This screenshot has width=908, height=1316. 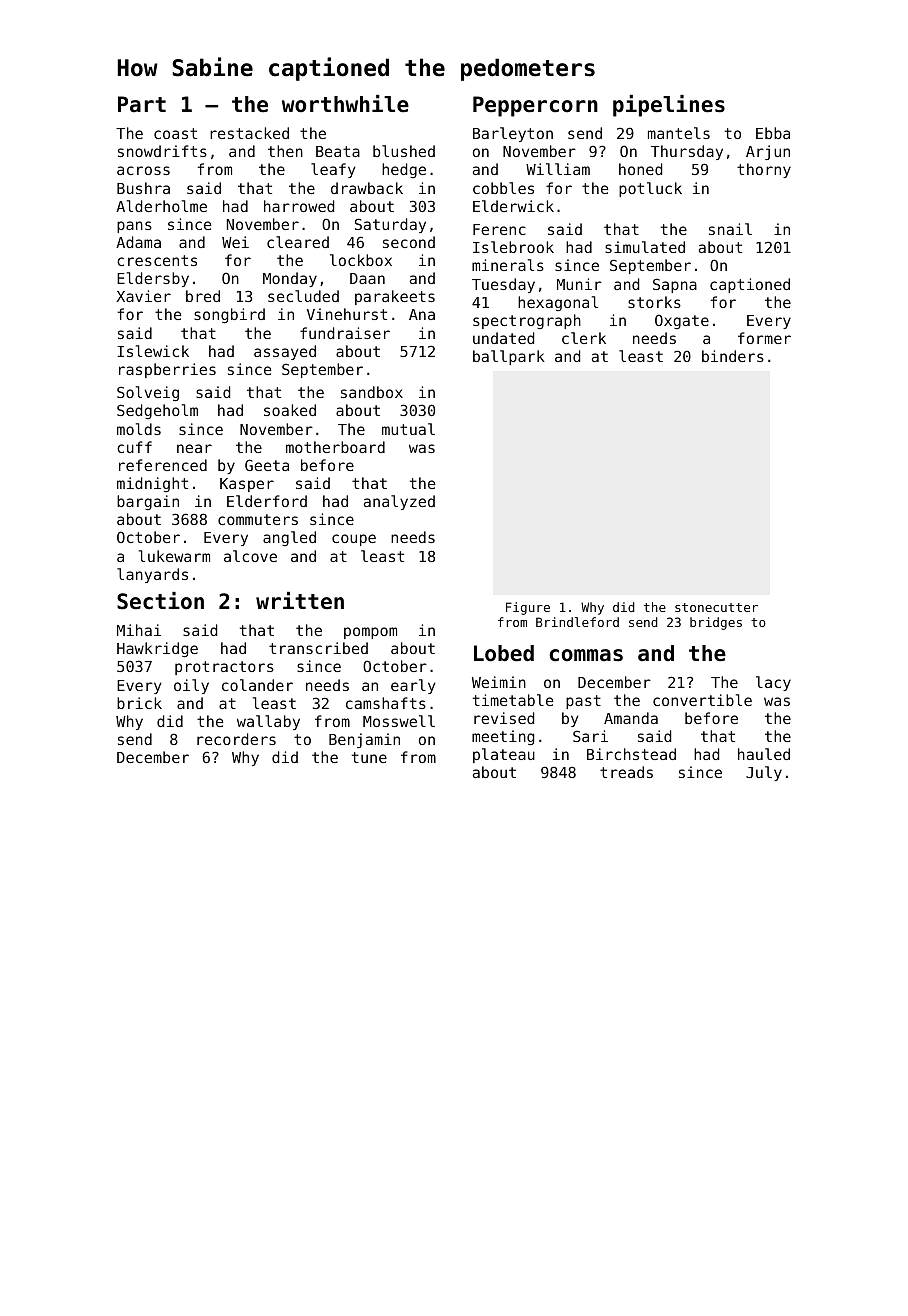 What do you see at coordinates (733, 356) in the screenshot?
I see `binders` at bounding box center [733, 356].
